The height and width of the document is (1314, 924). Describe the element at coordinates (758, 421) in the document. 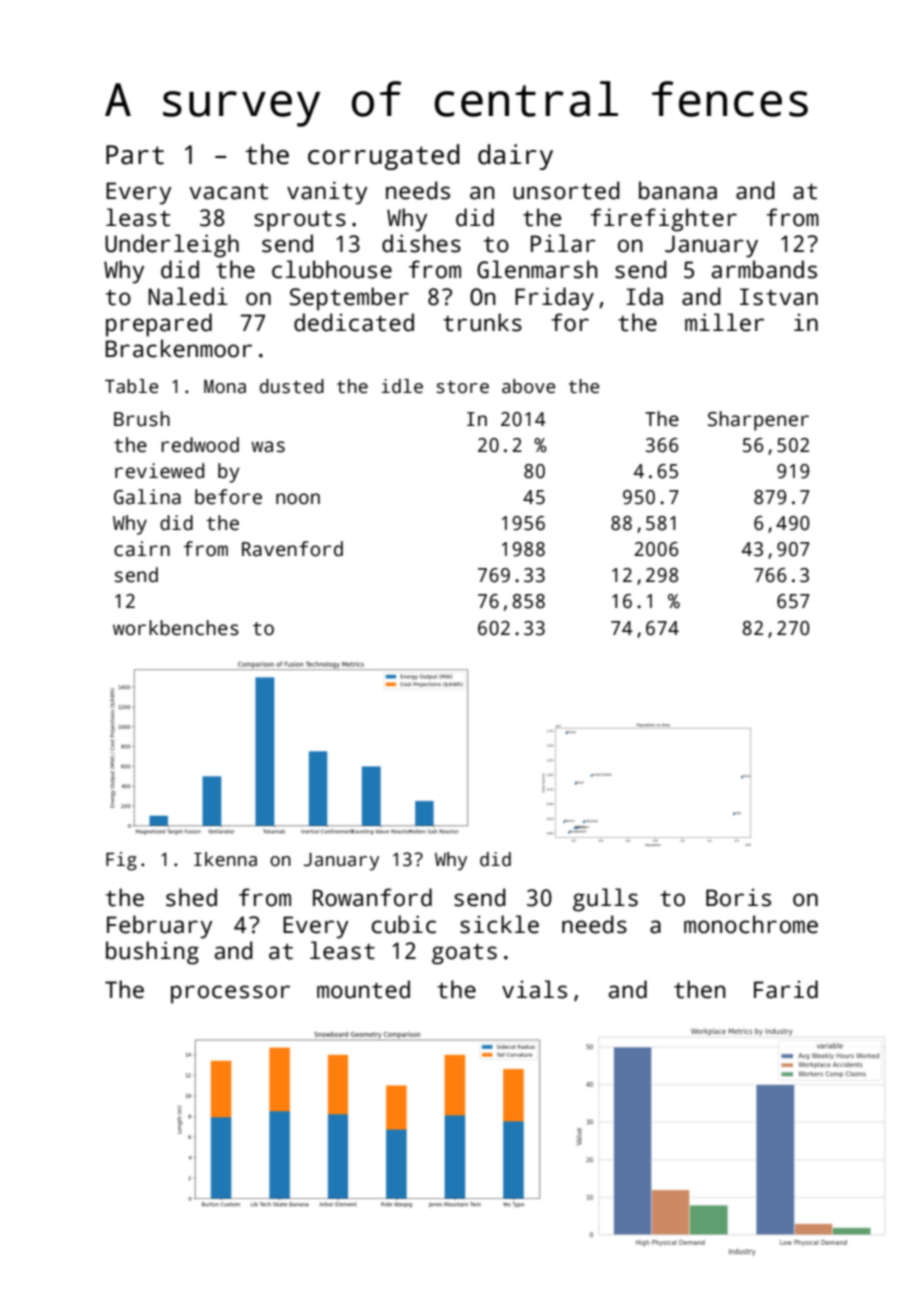

I see `Sharpener` at that location.
